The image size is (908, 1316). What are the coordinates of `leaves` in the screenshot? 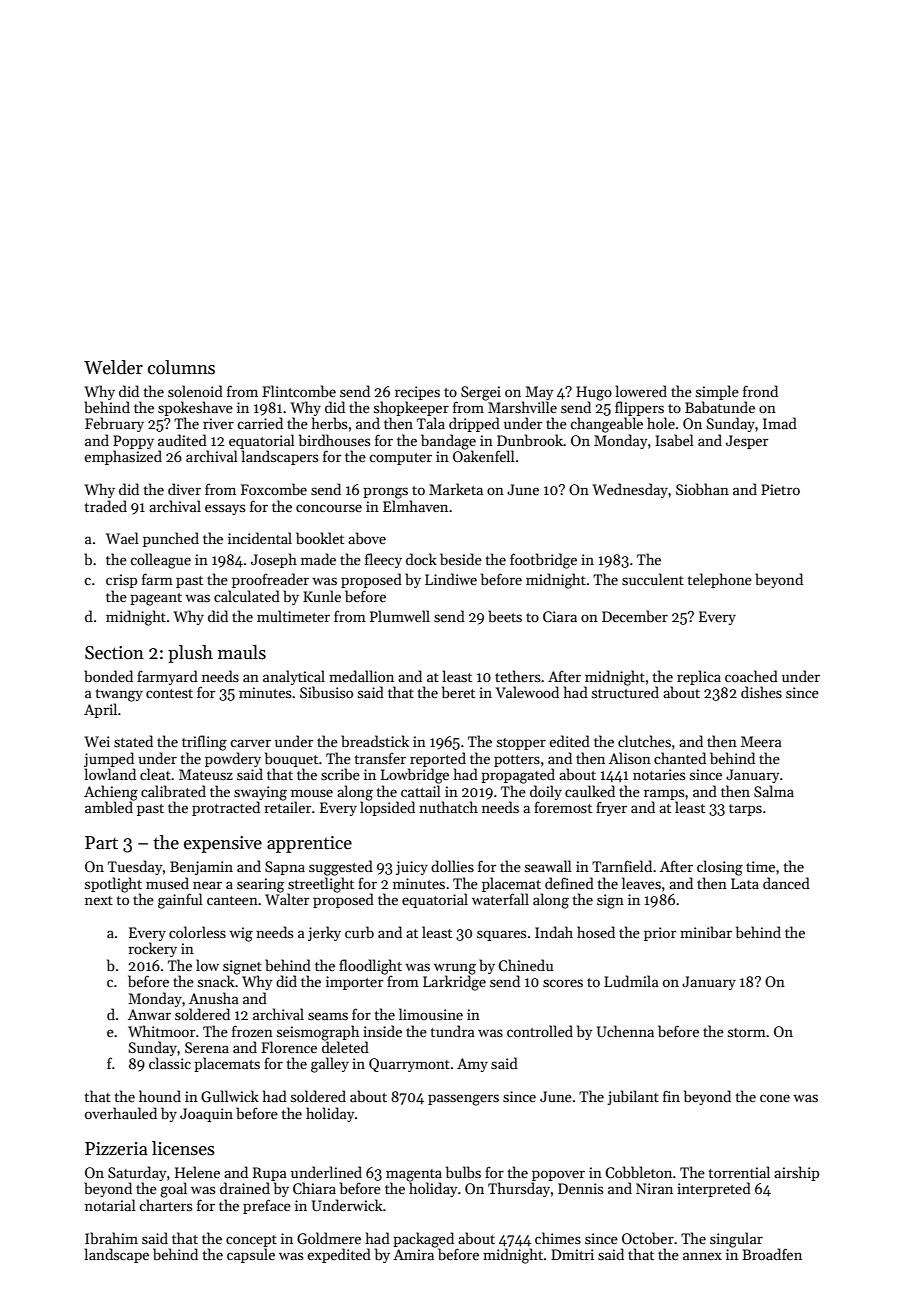 It's located at (641, 883).
